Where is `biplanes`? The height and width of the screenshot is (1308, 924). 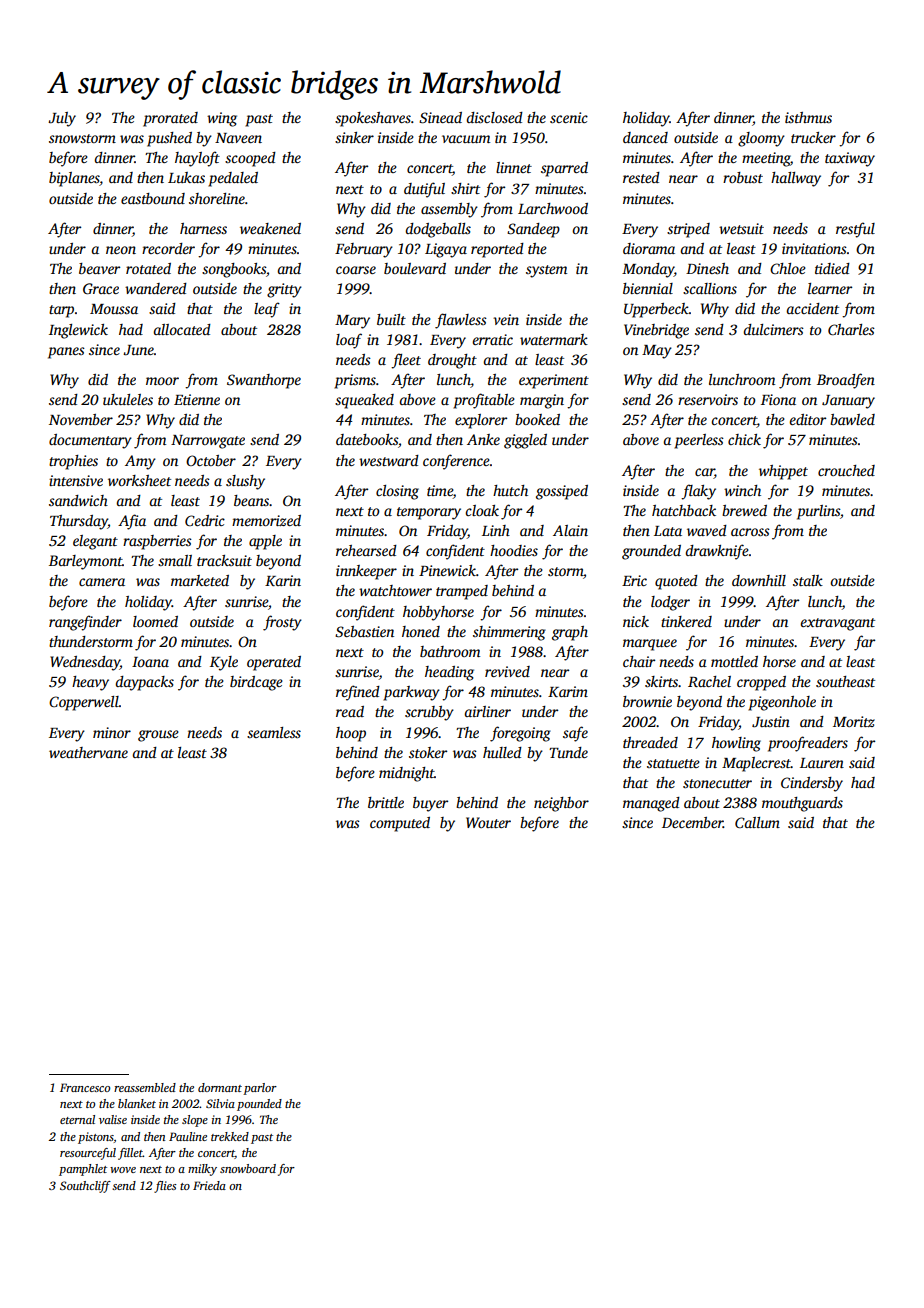
biplanes is located at coordinates (74, 179).
